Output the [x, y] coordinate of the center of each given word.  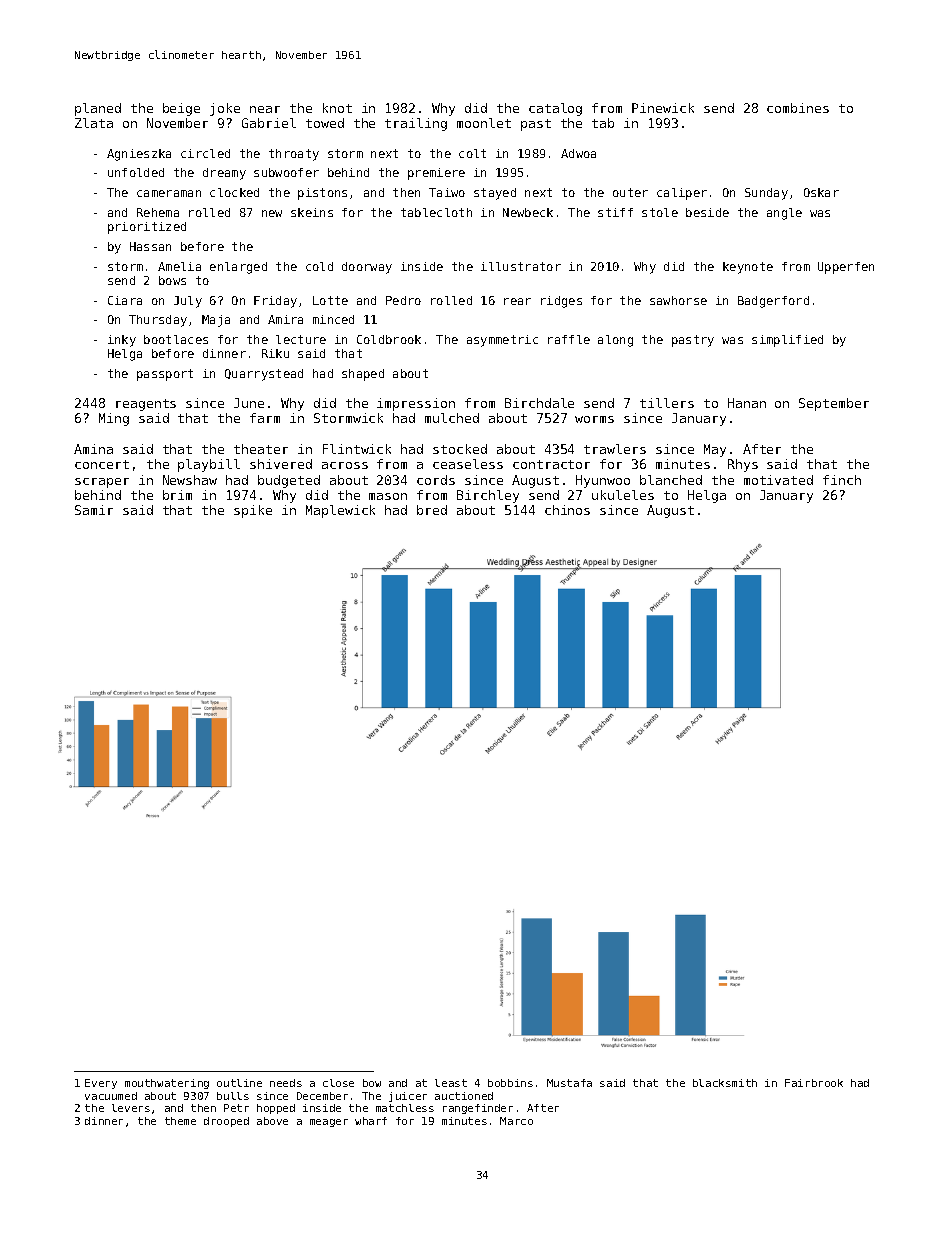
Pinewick [663, 108]
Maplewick [340, 511]
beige [181, 109]
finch [842, 480]
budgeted [289, 481]
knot [337, 108]
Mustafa [569, 1083]
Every [101, 1084]
